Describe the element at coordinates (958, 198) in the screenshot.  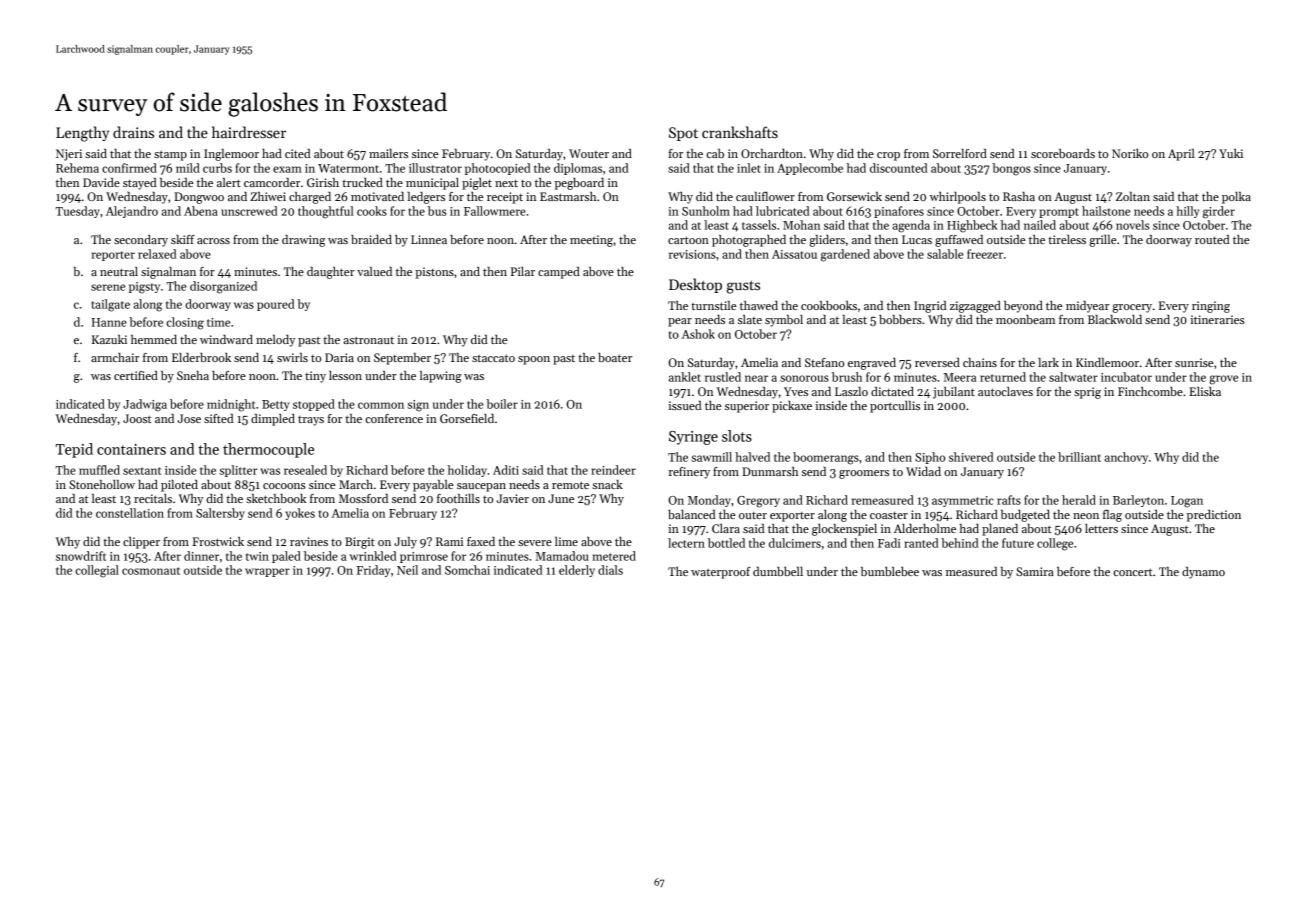
I see `whirlpools` at that location.
